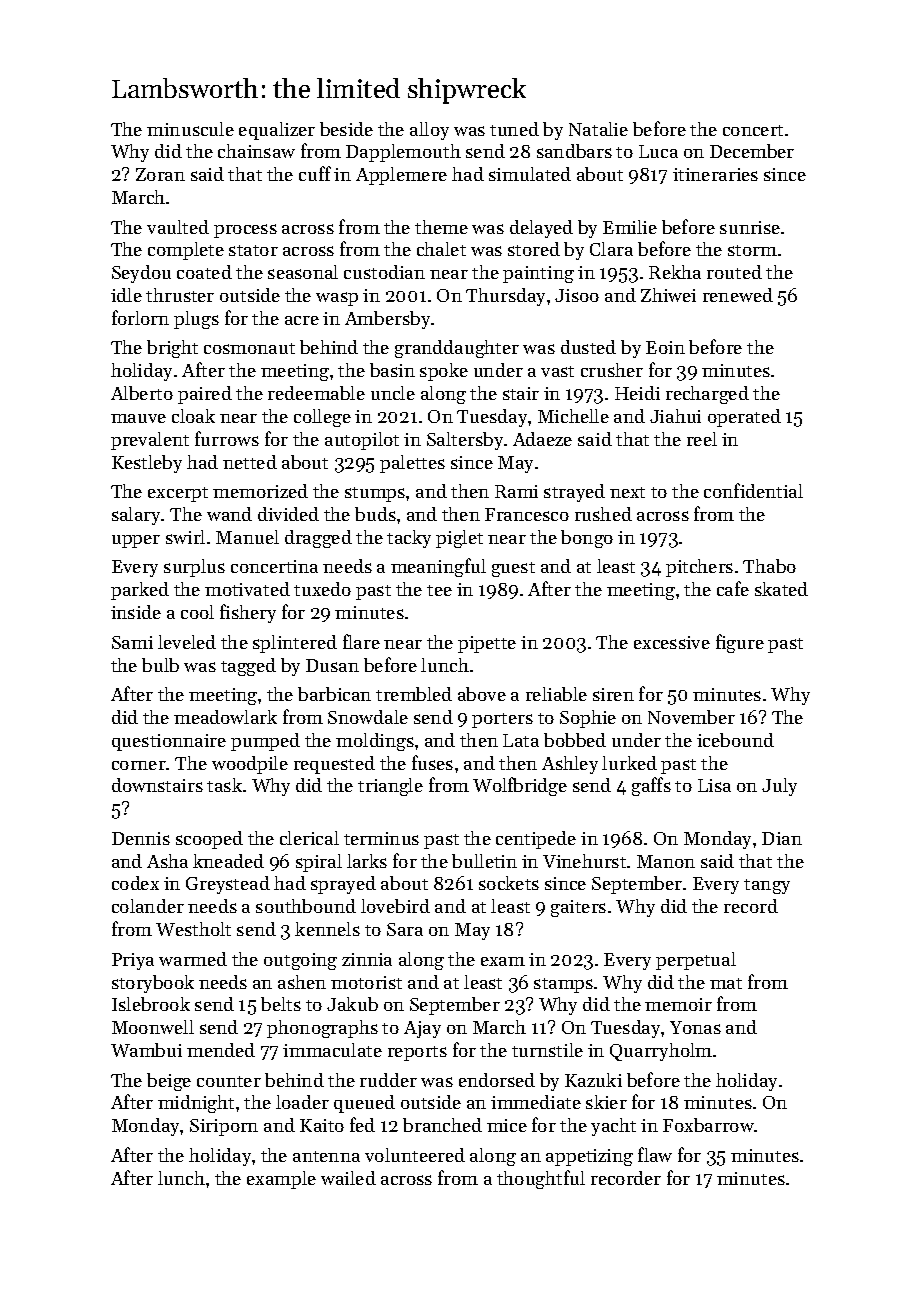 Image resolution: width=924 pixels, height=1314 pixels. I want to click on antenna, so click(326, 1156).
